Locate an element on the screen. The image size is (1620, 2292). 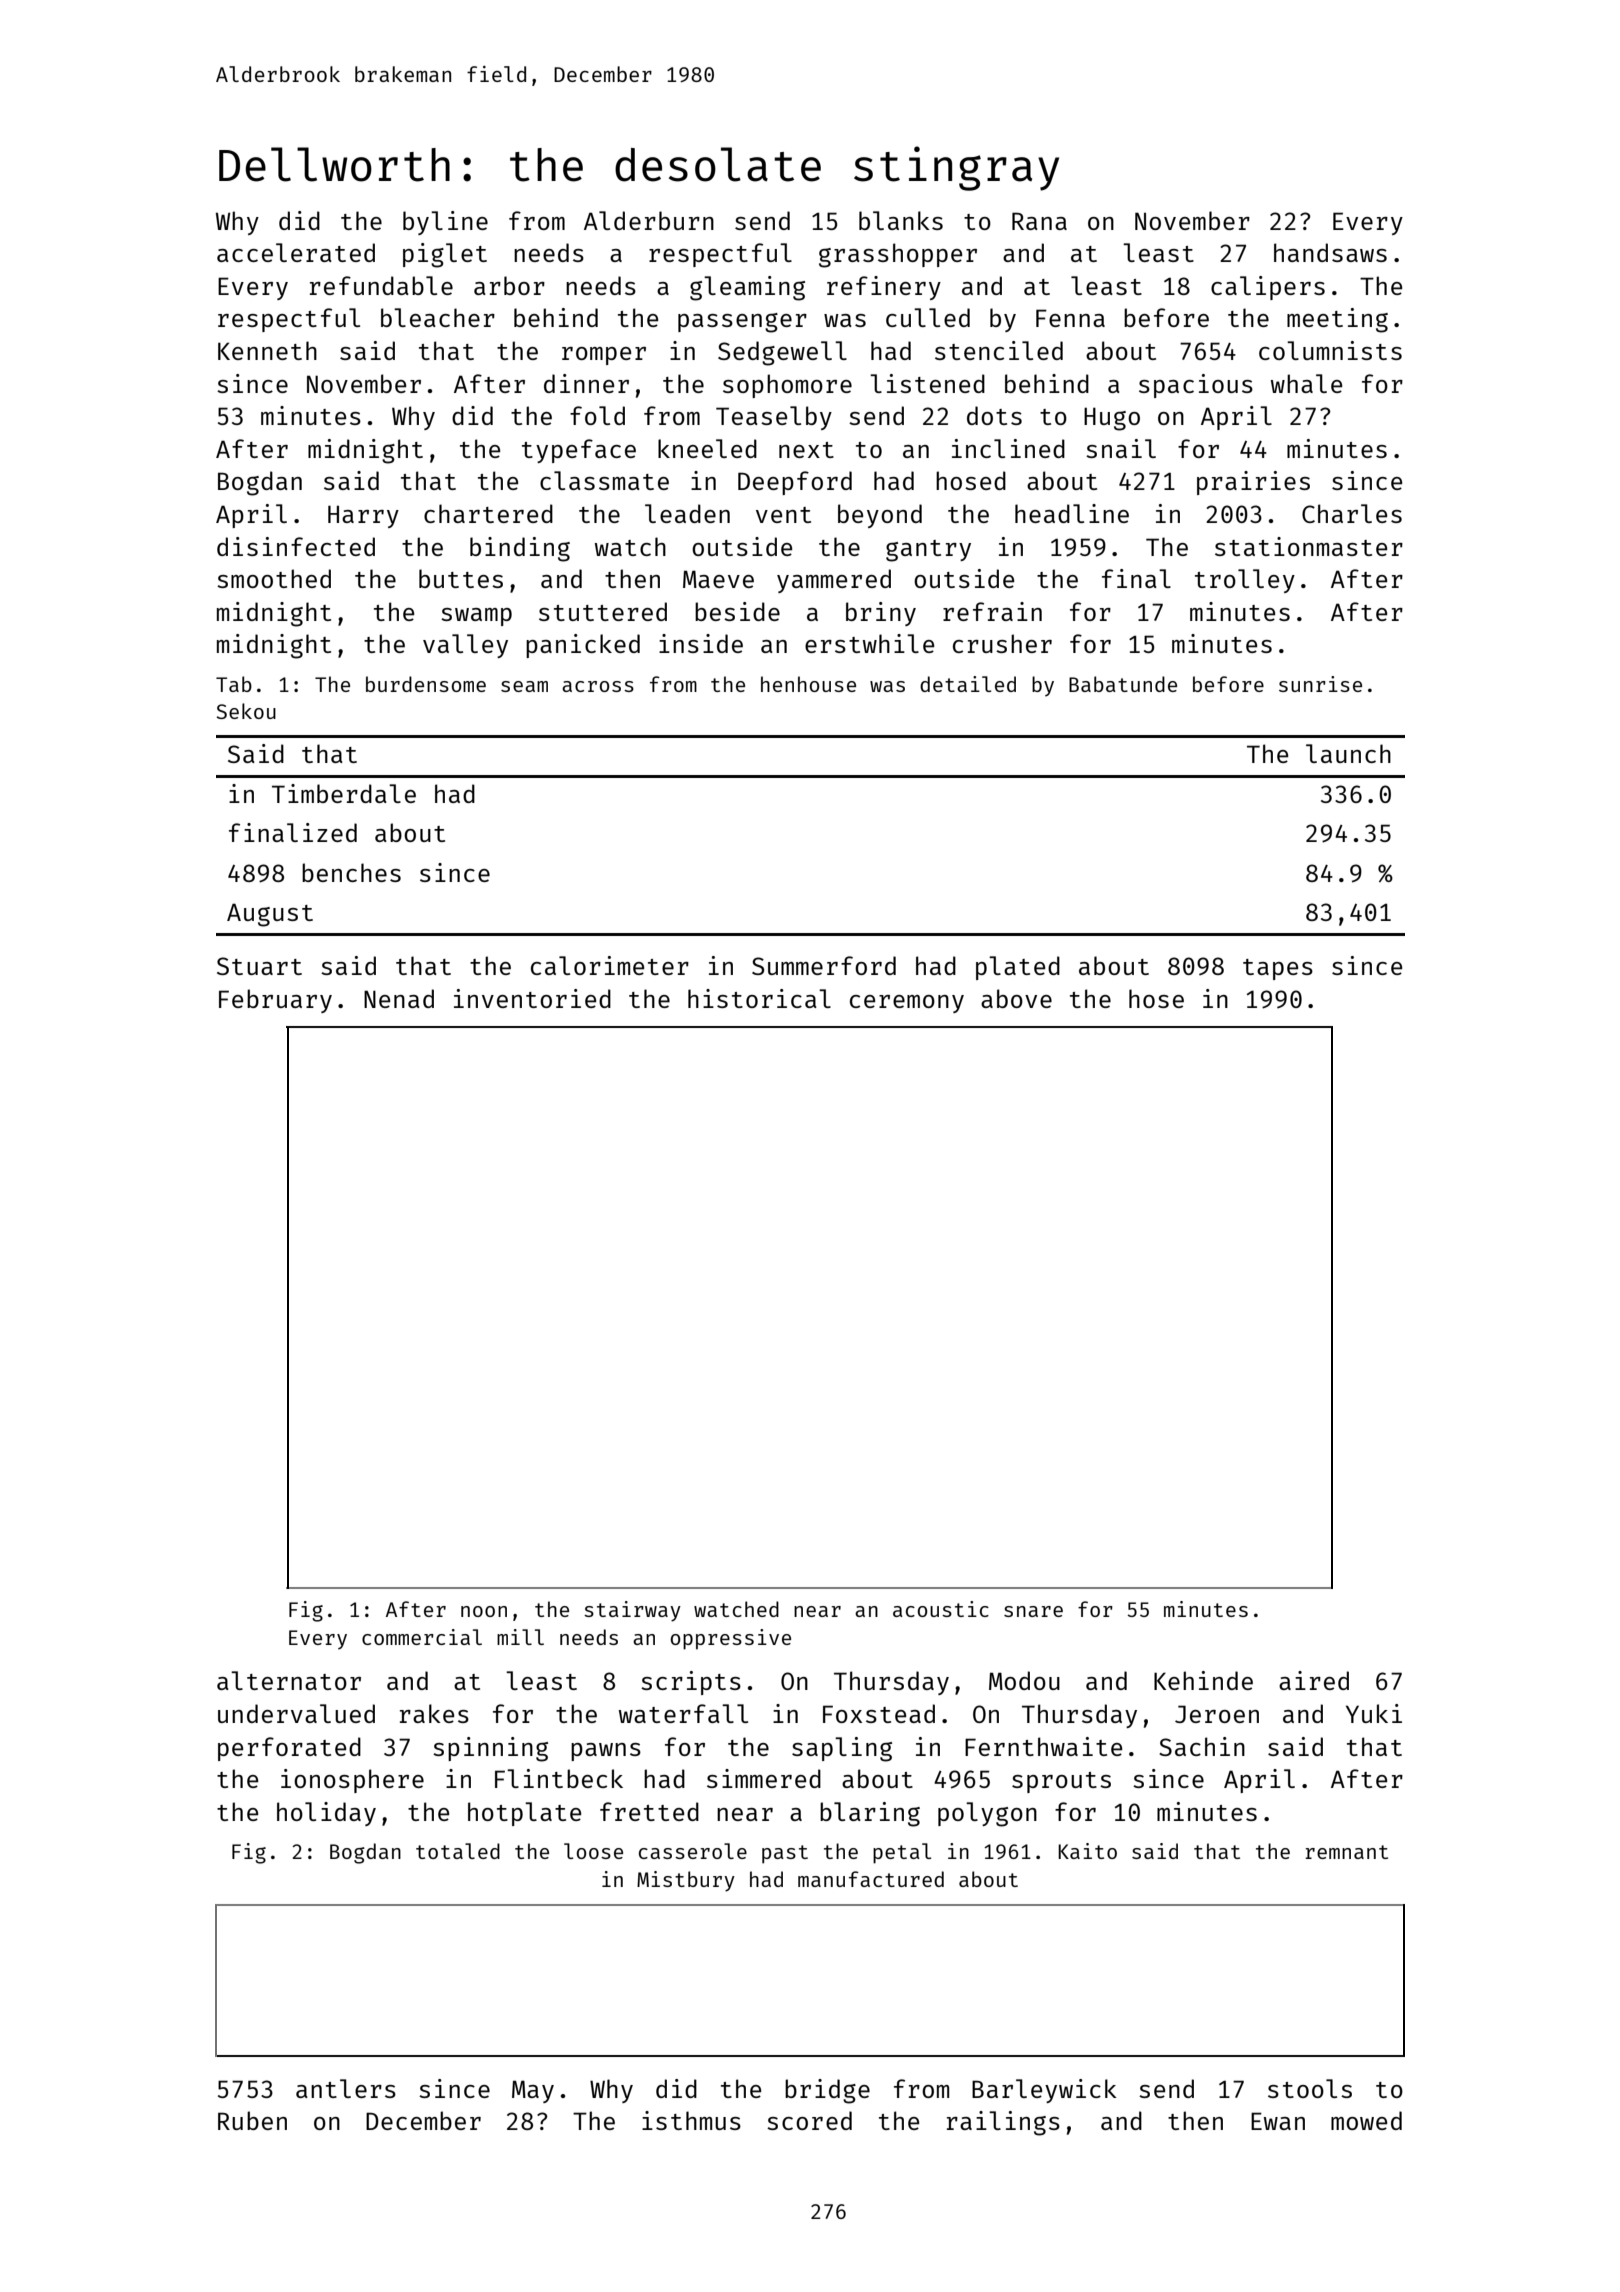
Ruben is located at coordinates (252, 2120).
